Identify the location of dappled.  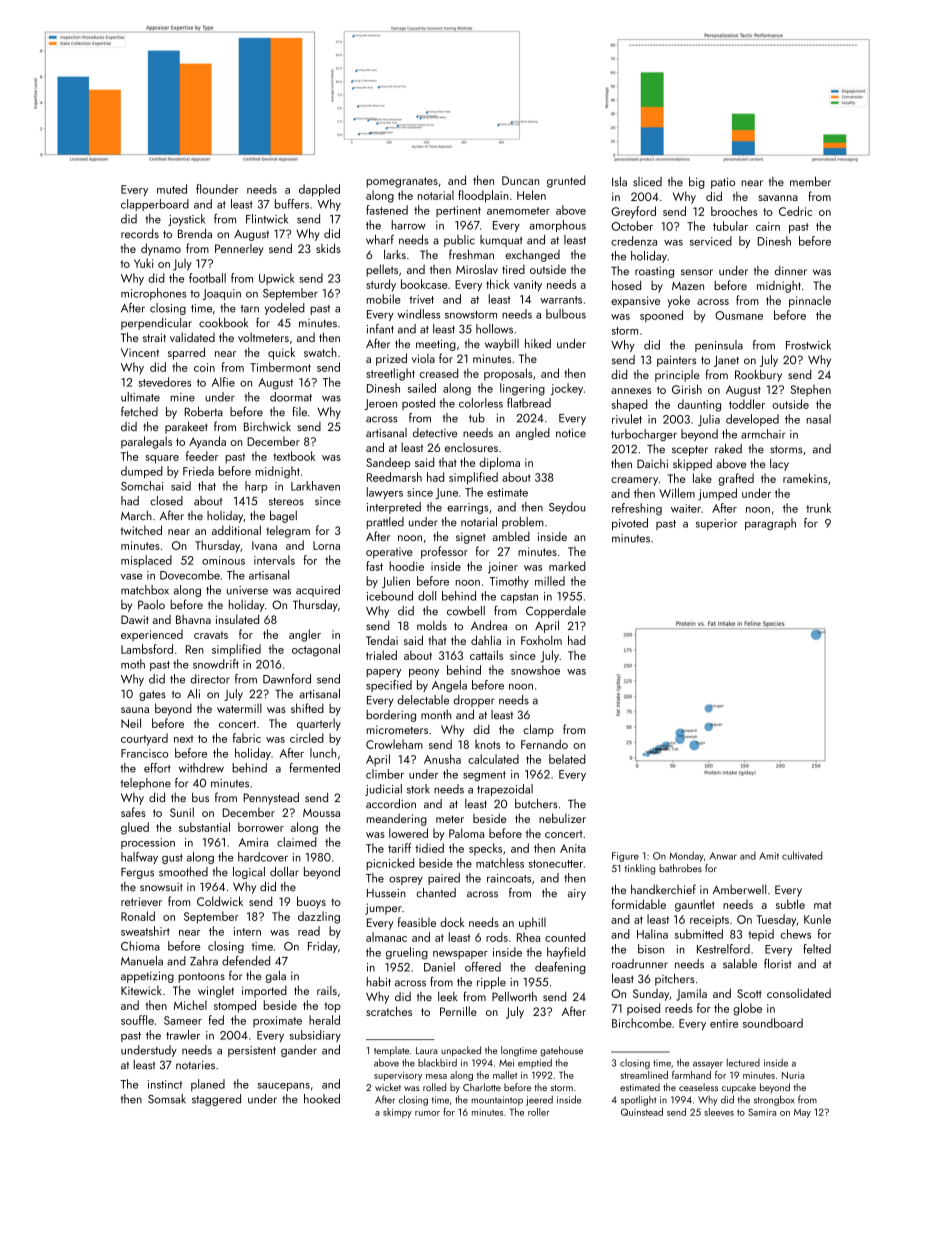
(319, 190).
